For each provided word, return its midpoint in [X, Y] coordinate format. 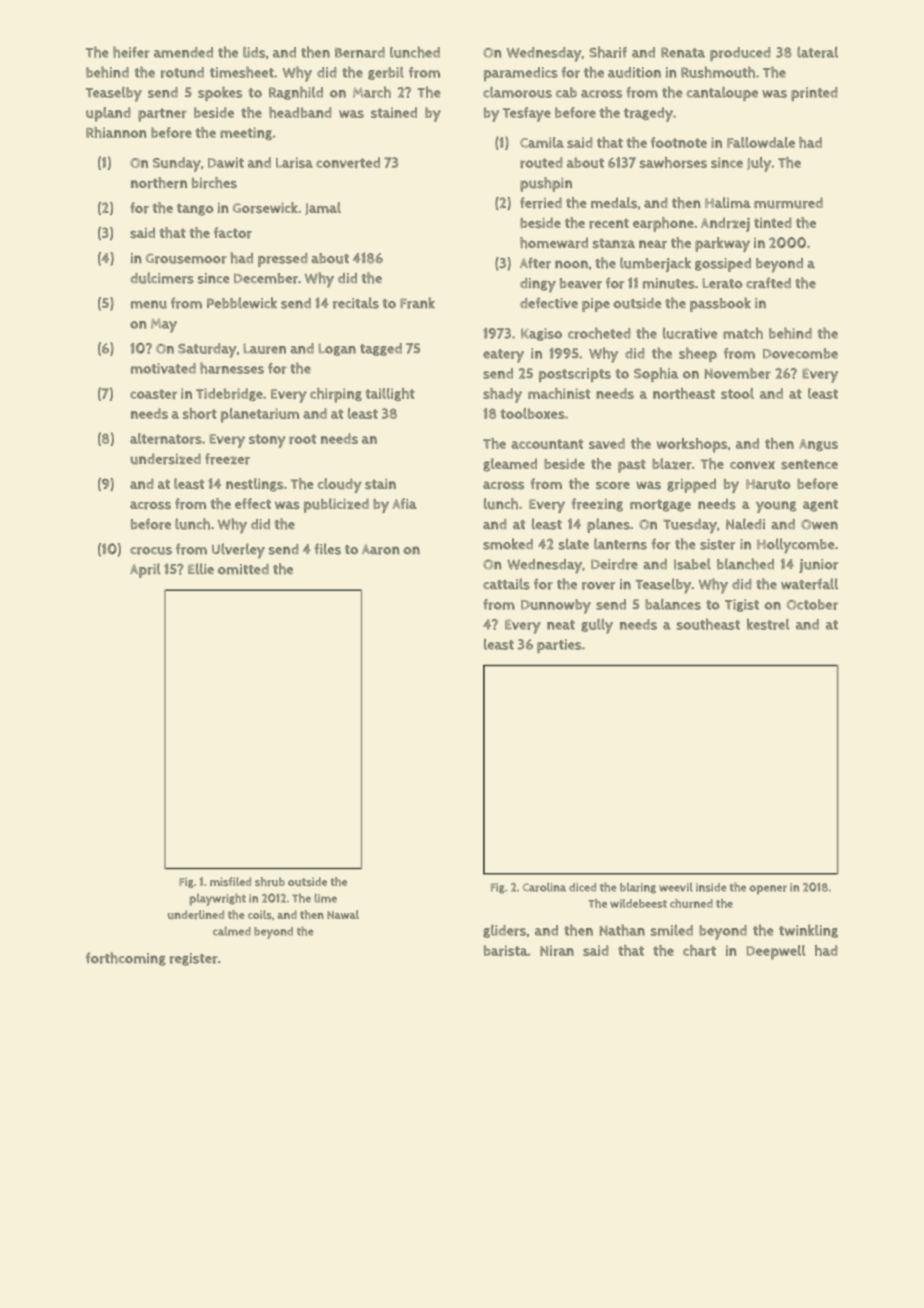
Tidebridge [229, 394]
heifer [131, 52]
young [776, 507]
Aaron [381, 549]
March [372, 92]
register [194, 959]
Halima [728, 202]
